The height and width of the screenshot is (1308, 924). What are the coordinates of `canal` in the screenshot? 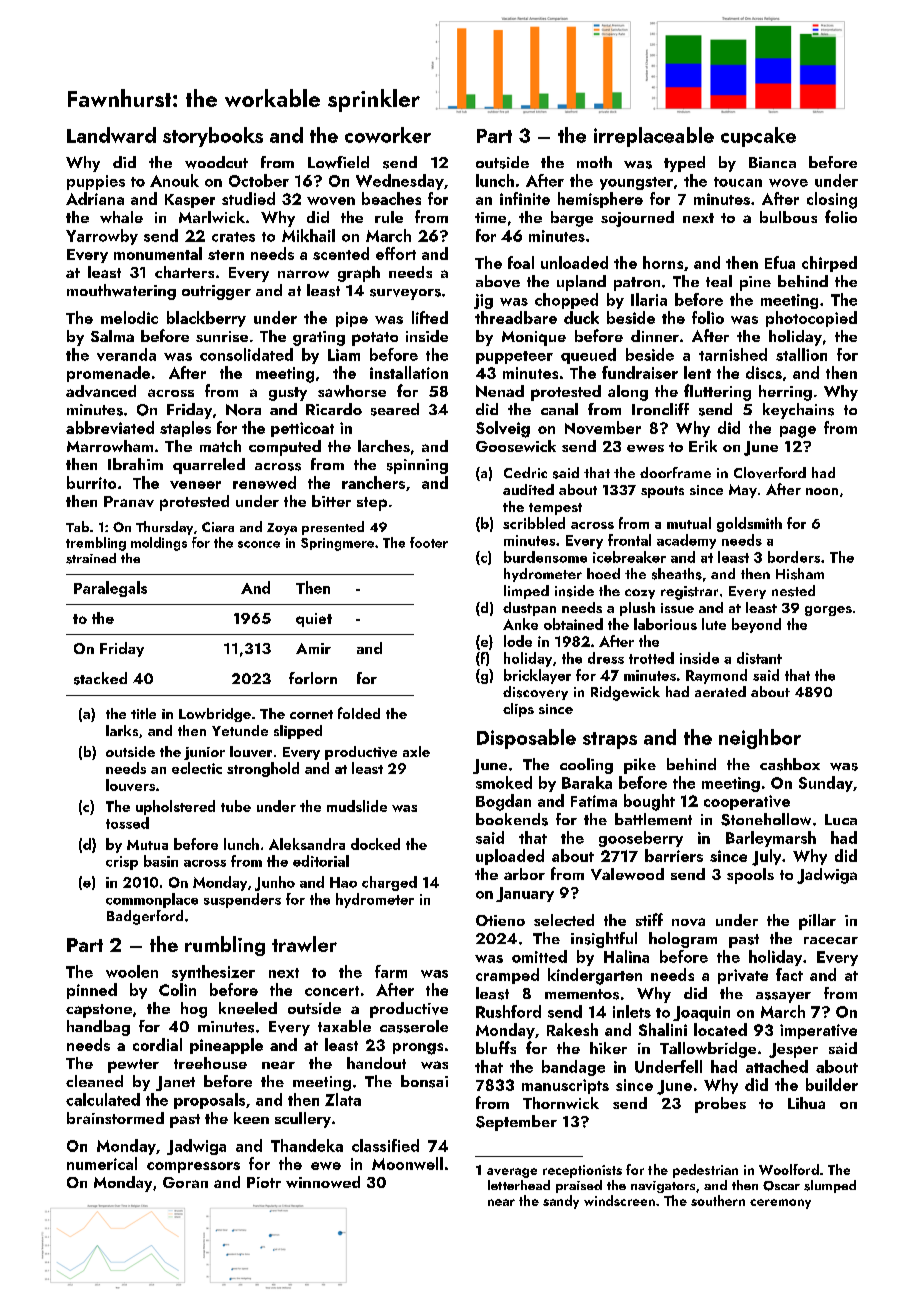 It's located at (559, 409).
